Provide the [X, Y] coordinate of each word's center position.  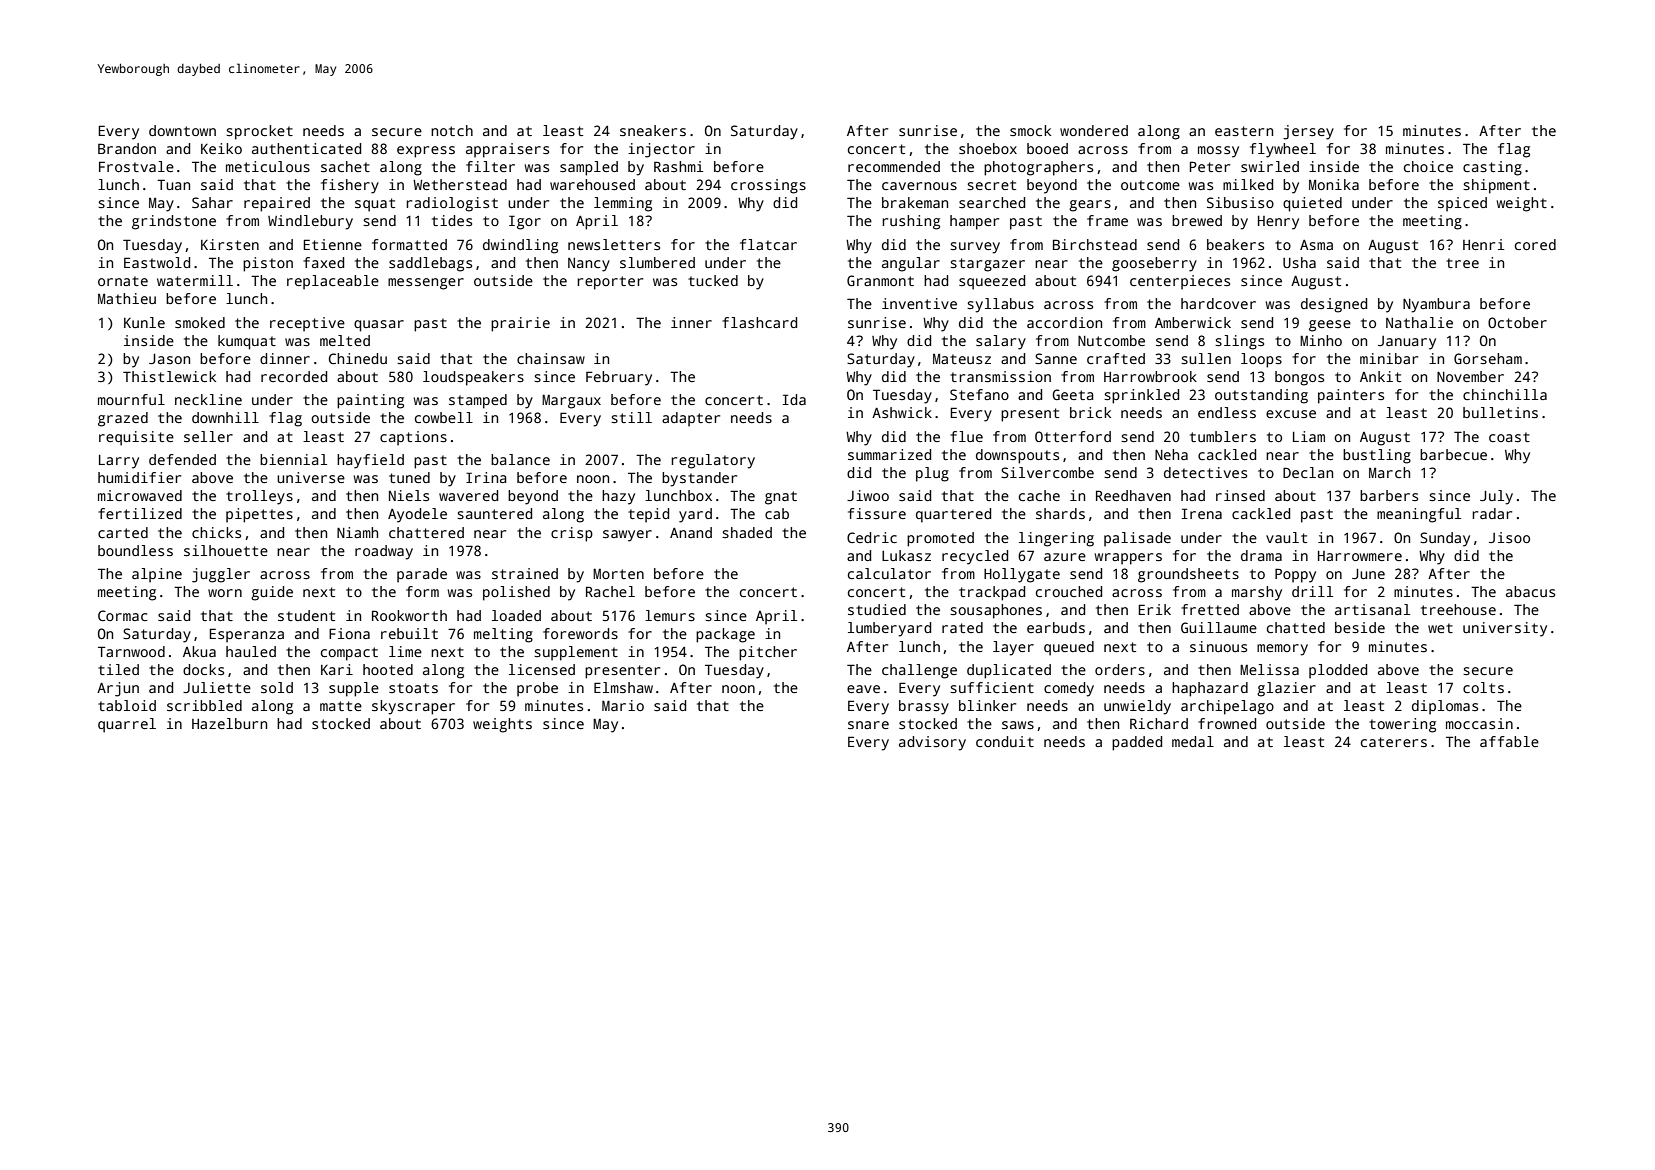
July [1496, 497]
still [631, 417]
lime [405, 651]
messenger [426, 284]
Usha [1299, 262]
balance [520, 459]
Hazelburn [229, 723]
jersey [1308, 132]
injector [661, 150]
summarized [889, 454]
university [1505, 629]
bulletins [1500, 412]
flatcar [768, 244]
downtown [182, 130]
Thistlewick [169, 376]
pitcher [768, 653]
